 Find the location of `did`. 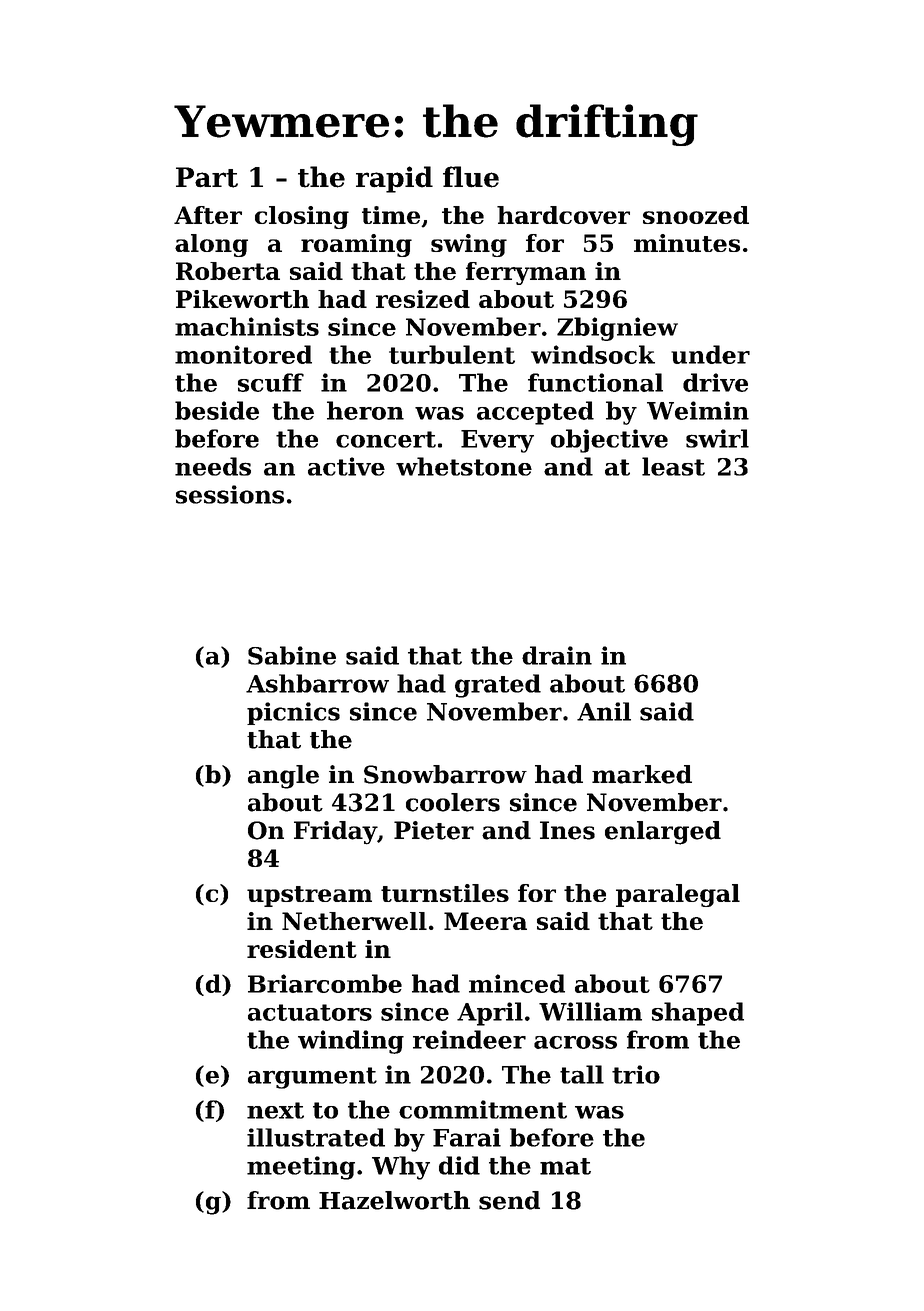

did is located at coordinates (459, 1165).
